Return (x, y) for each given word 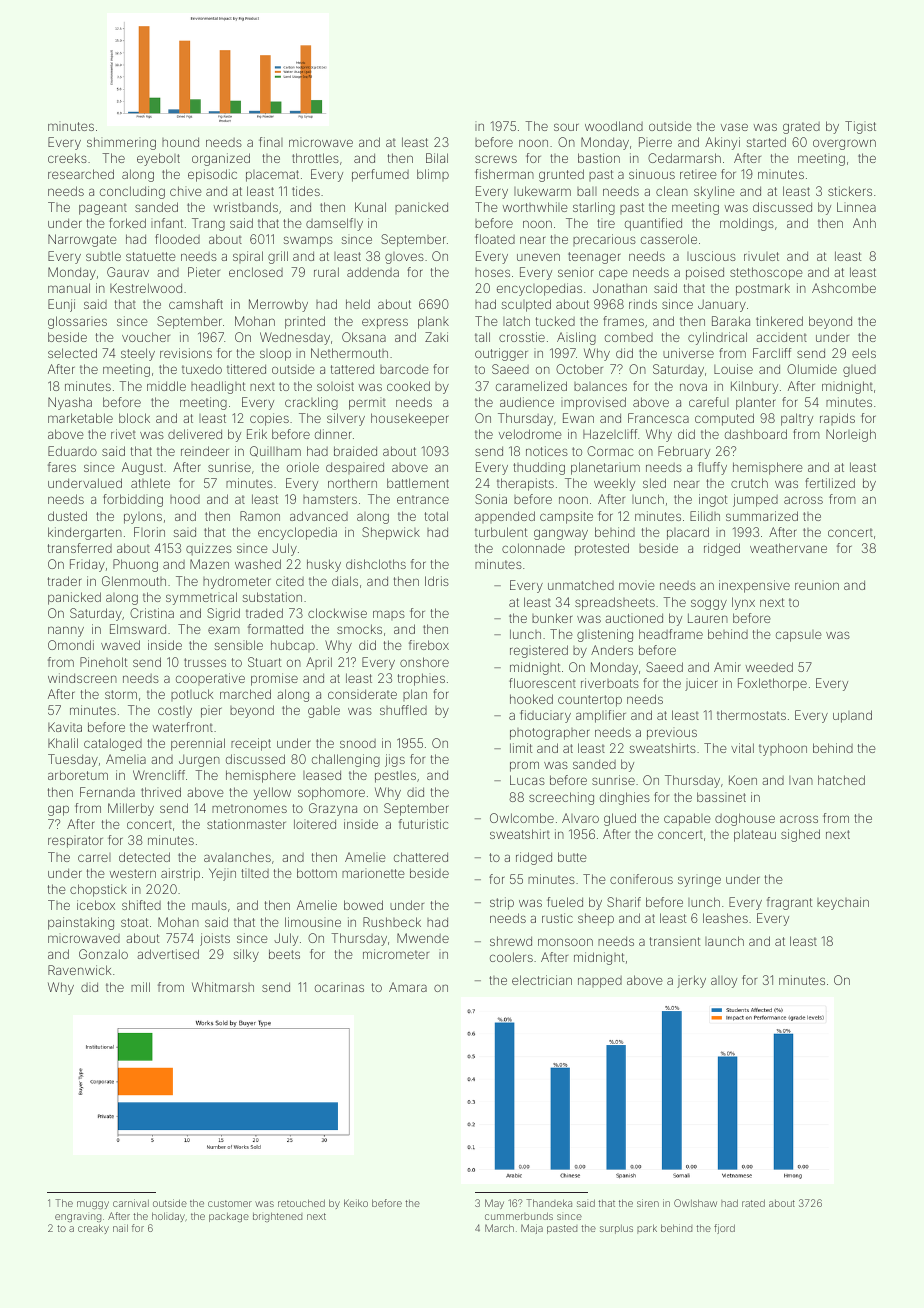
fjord (724, 1229)
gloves (404, 258)
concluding (132, 192)
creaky (93, 1229)
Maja (532, 1229)
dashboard (756, 434)
